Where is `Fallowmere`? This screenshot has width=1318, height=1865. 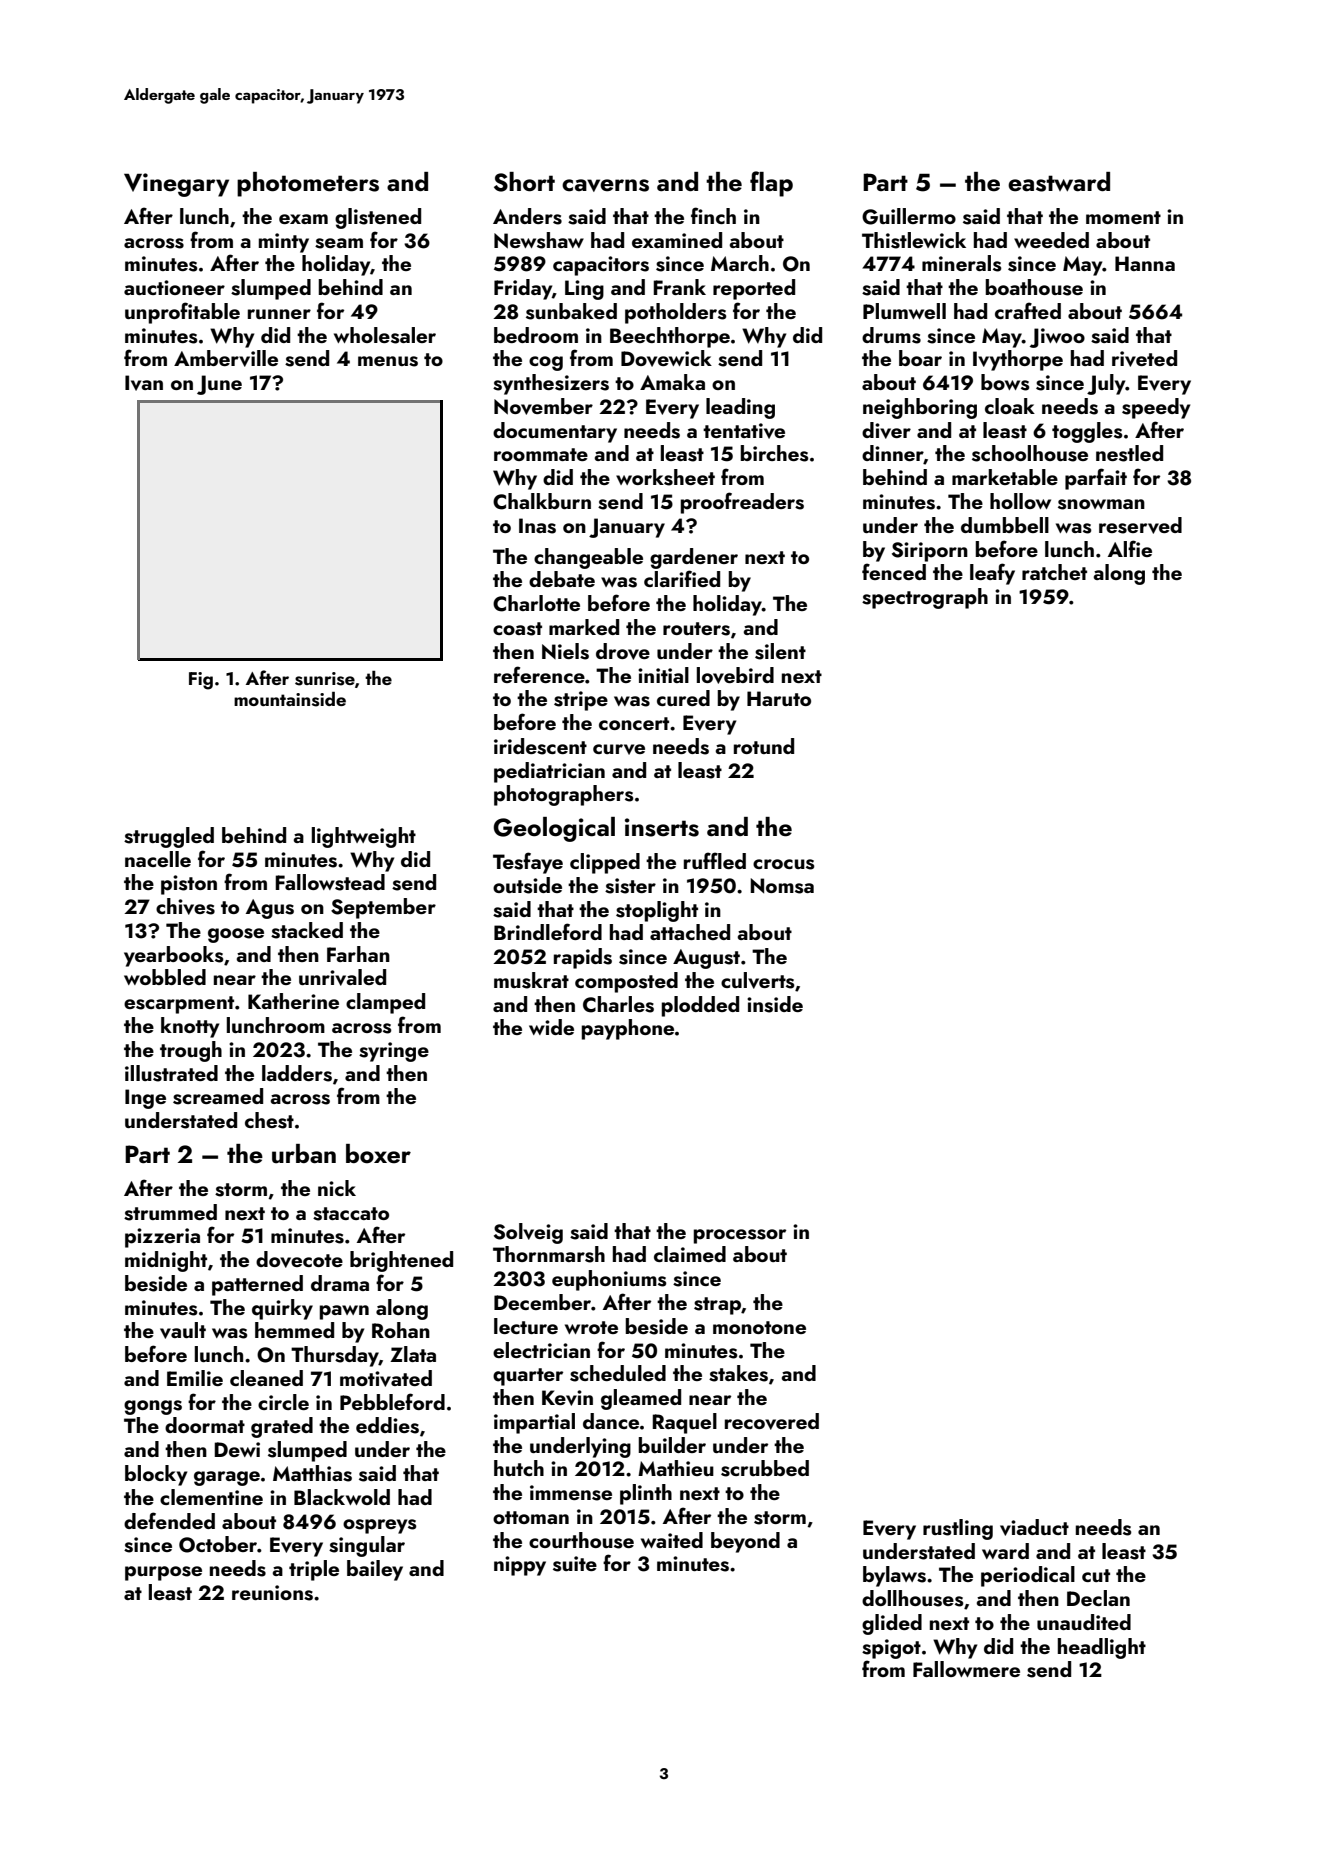
Fallowmere is located at coordinates (966, 1669).
